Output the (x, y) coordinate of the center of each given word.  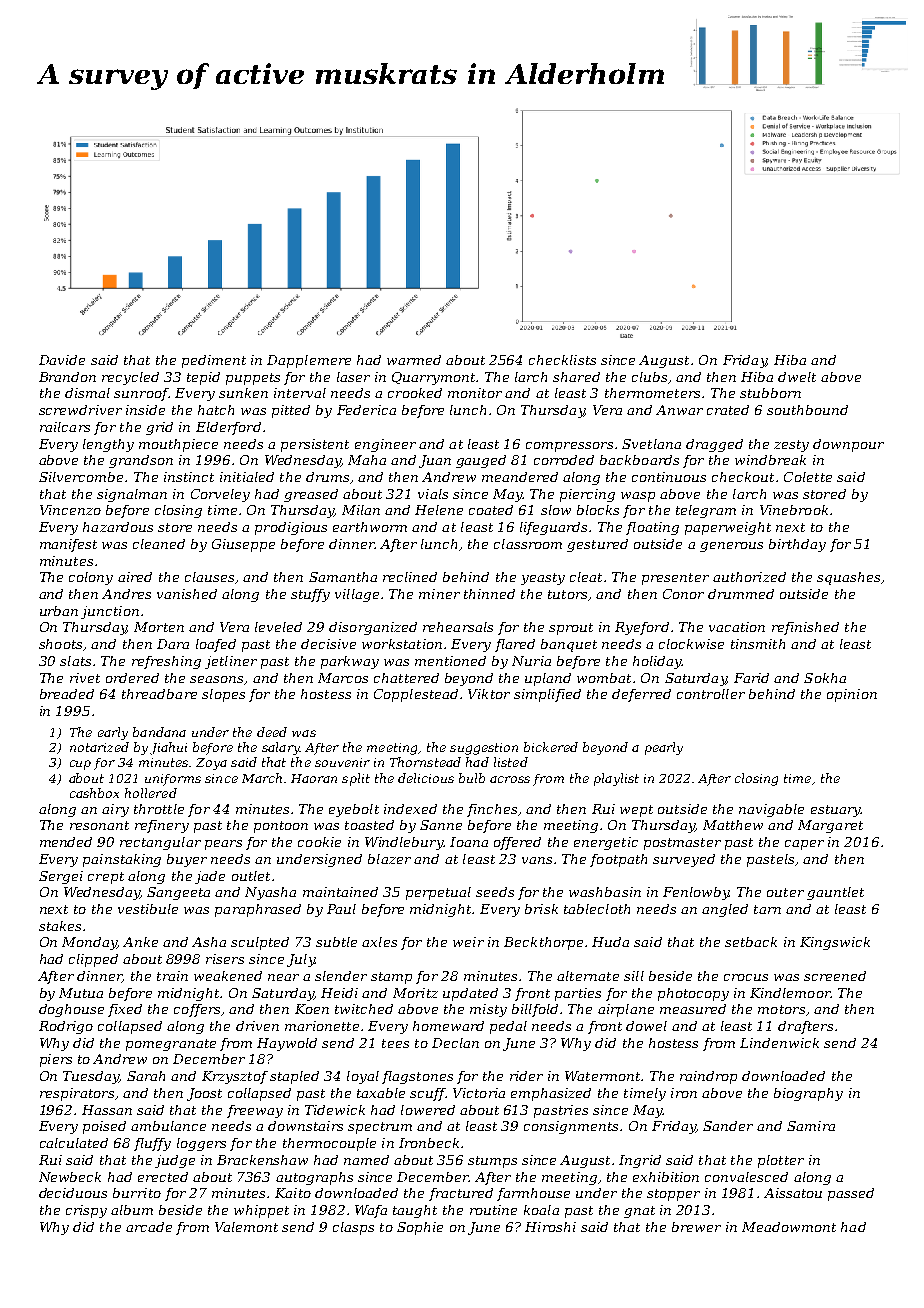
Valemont (246, 1227)
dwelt (797, 377)
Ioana (469, 842)
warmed (414, 360)
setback (751, 942)
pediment (214, 361)
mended (66, 842)
